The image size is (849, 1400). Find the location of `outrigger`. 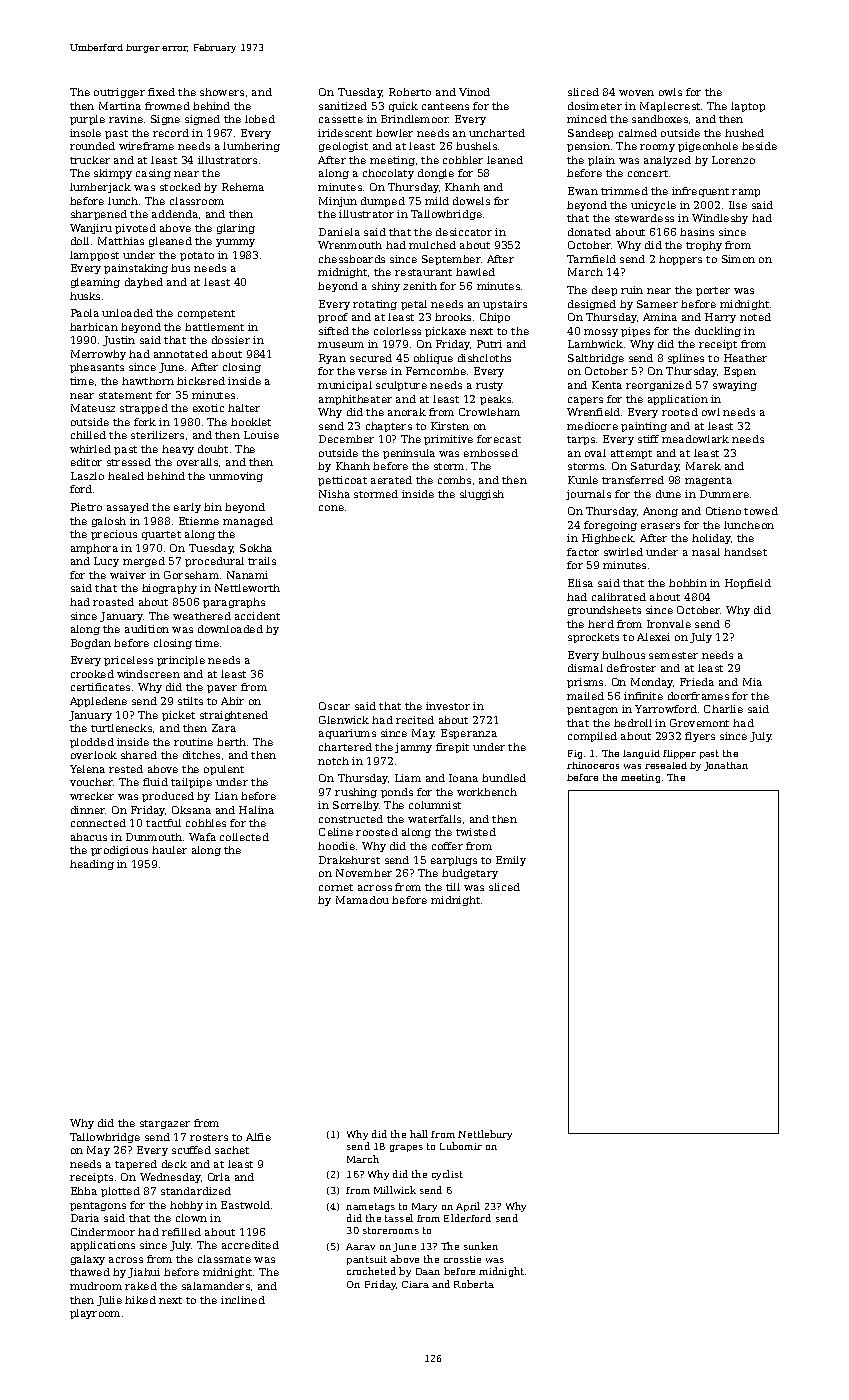

outrigger is located at coordinates (119, 93).
